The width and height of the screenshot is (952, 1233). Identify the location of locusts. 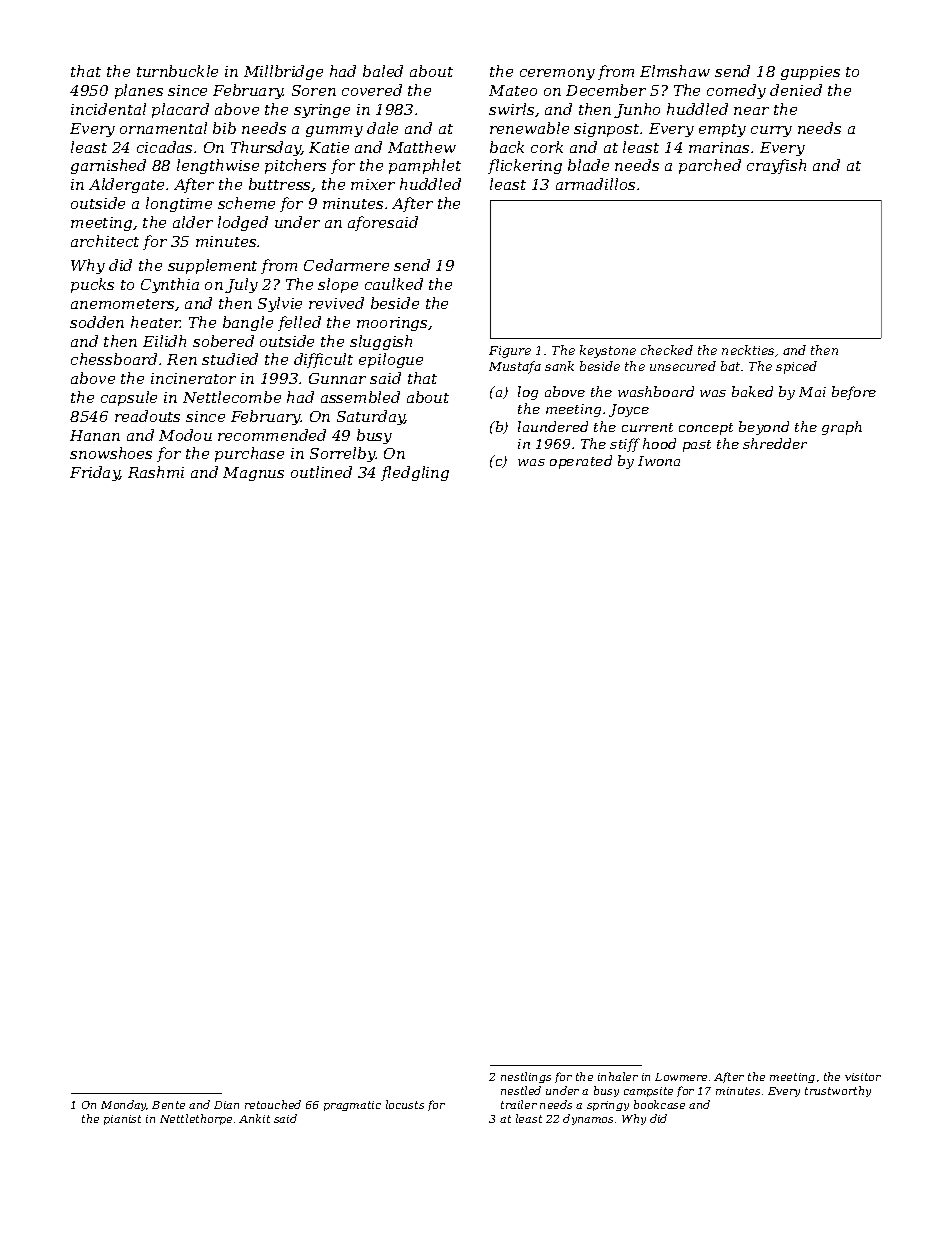
(405, 1104).
